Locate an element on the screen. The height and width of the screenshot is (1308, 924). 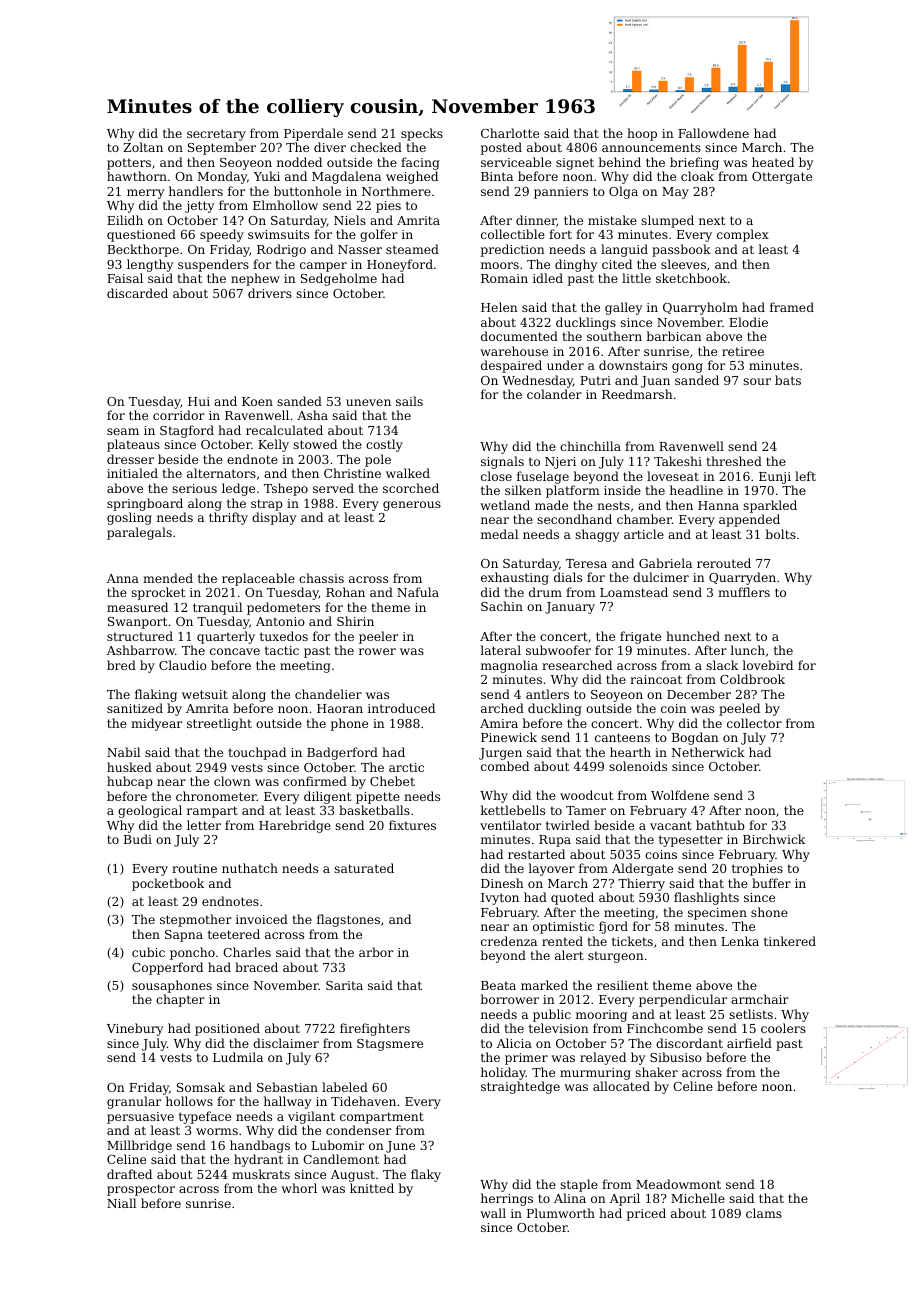
whorl is located at coordinates (299, 1188).
